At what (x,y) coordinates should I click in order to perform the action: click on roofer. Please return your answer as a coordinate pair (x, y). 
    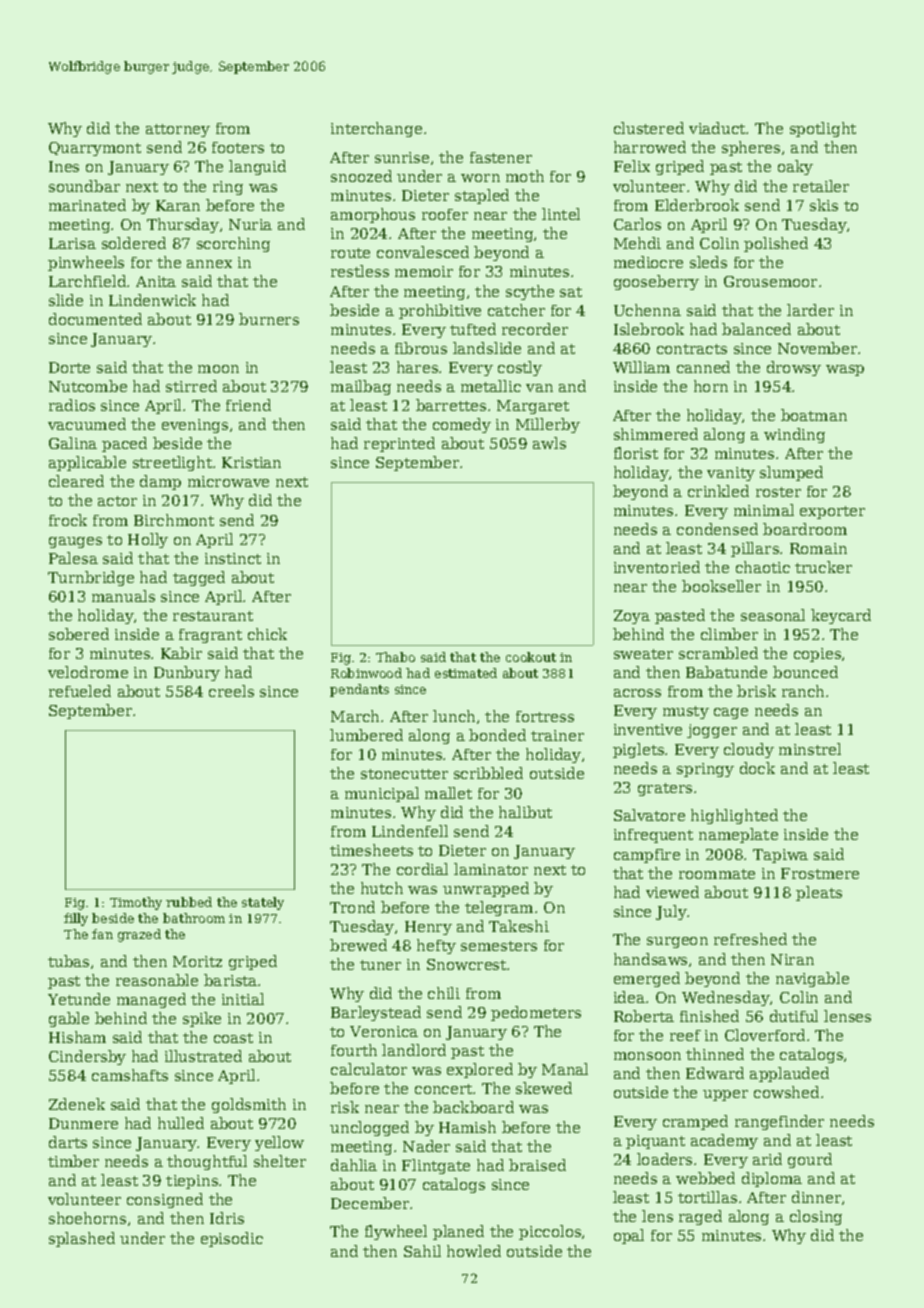
    Looking at the image, I should click on (445, 214).
